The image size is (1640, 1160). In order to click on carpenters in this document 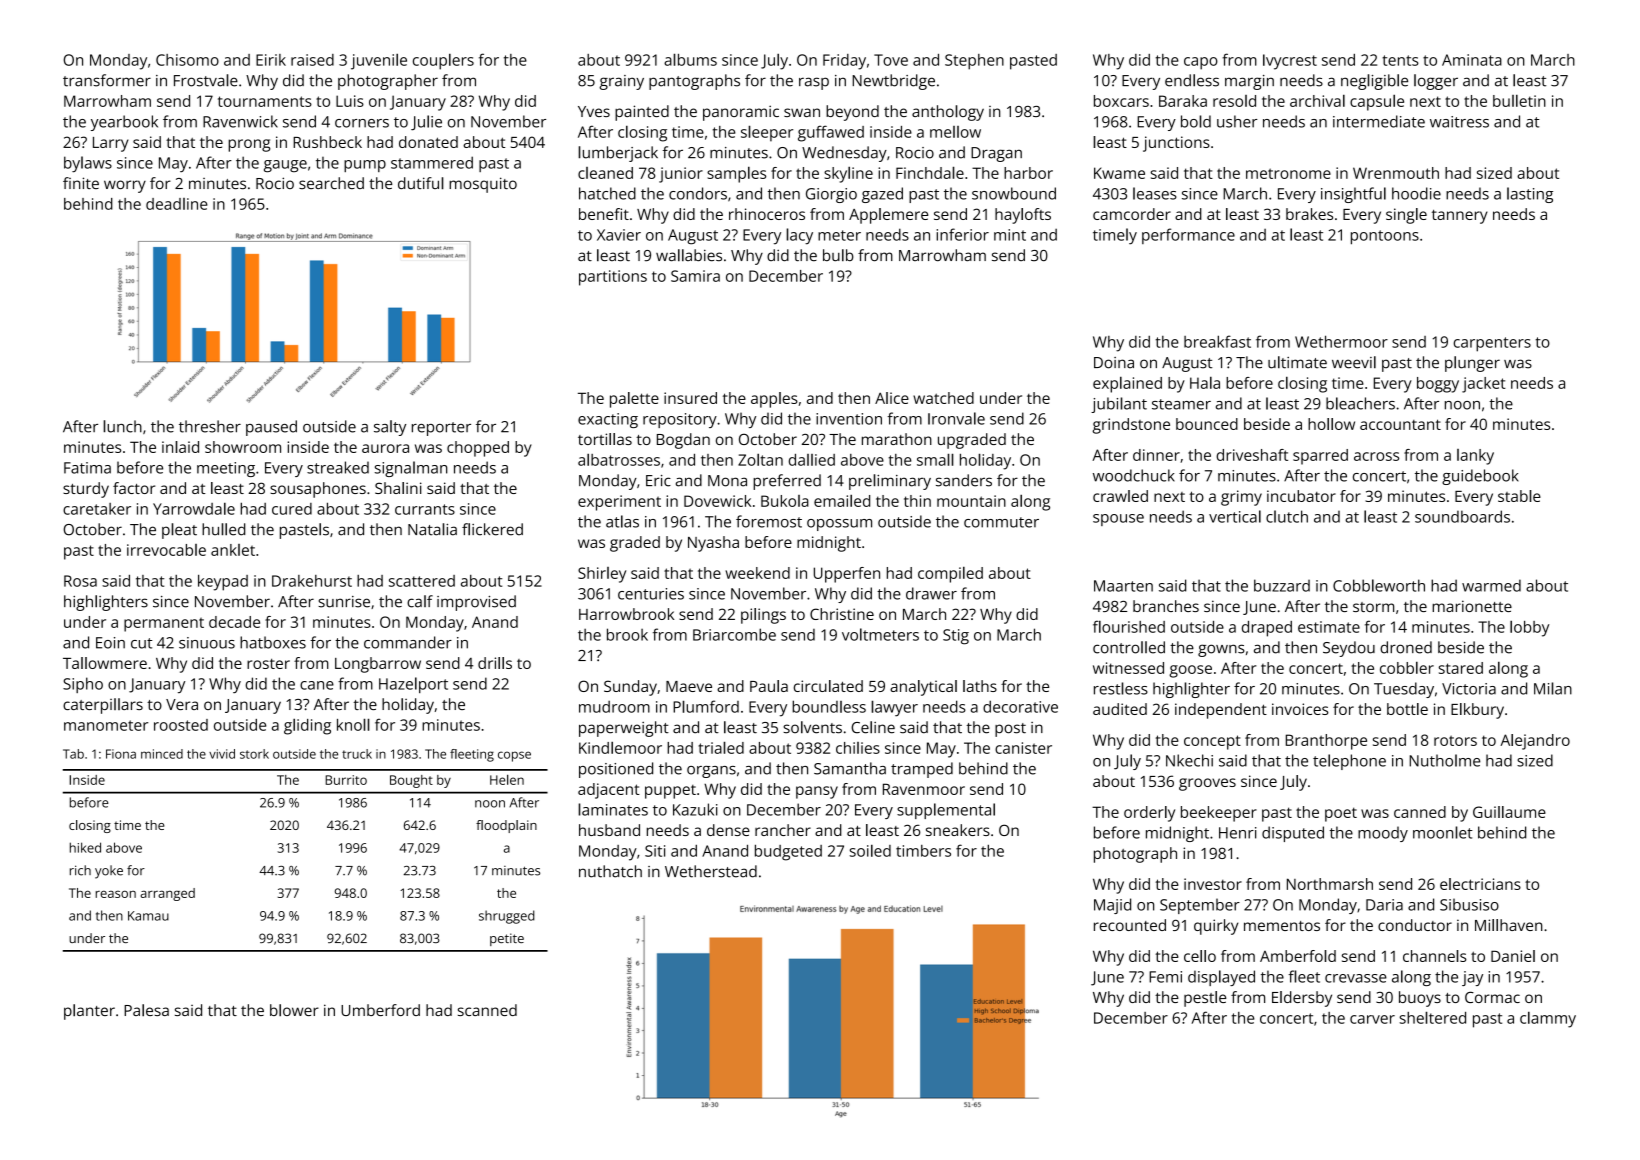, I will do `click(1492, 344)`.
